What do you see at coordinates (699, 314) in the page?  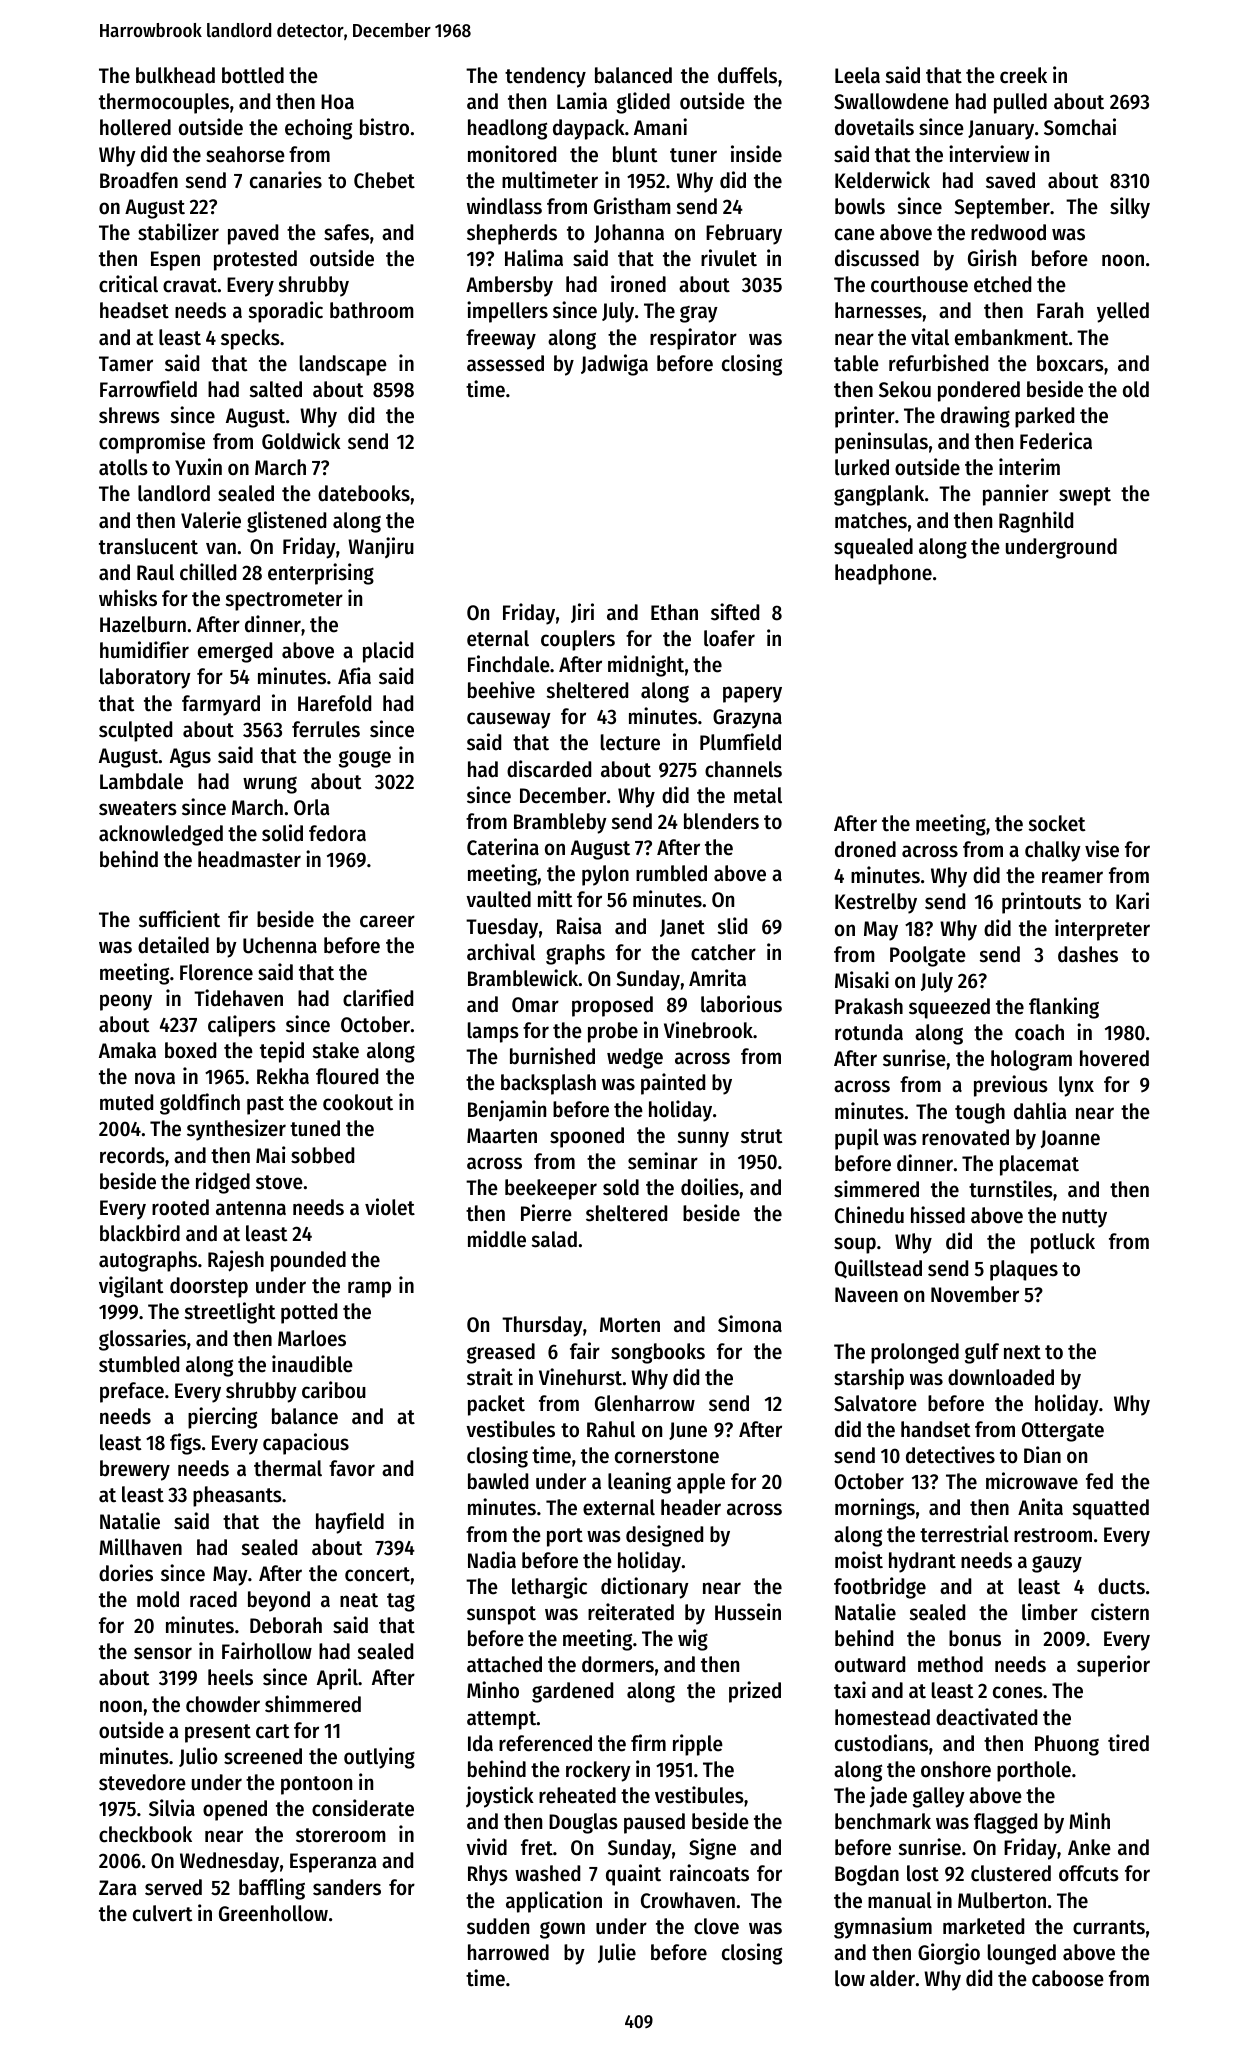 I see `gray` at bounding box center [699, 314].
